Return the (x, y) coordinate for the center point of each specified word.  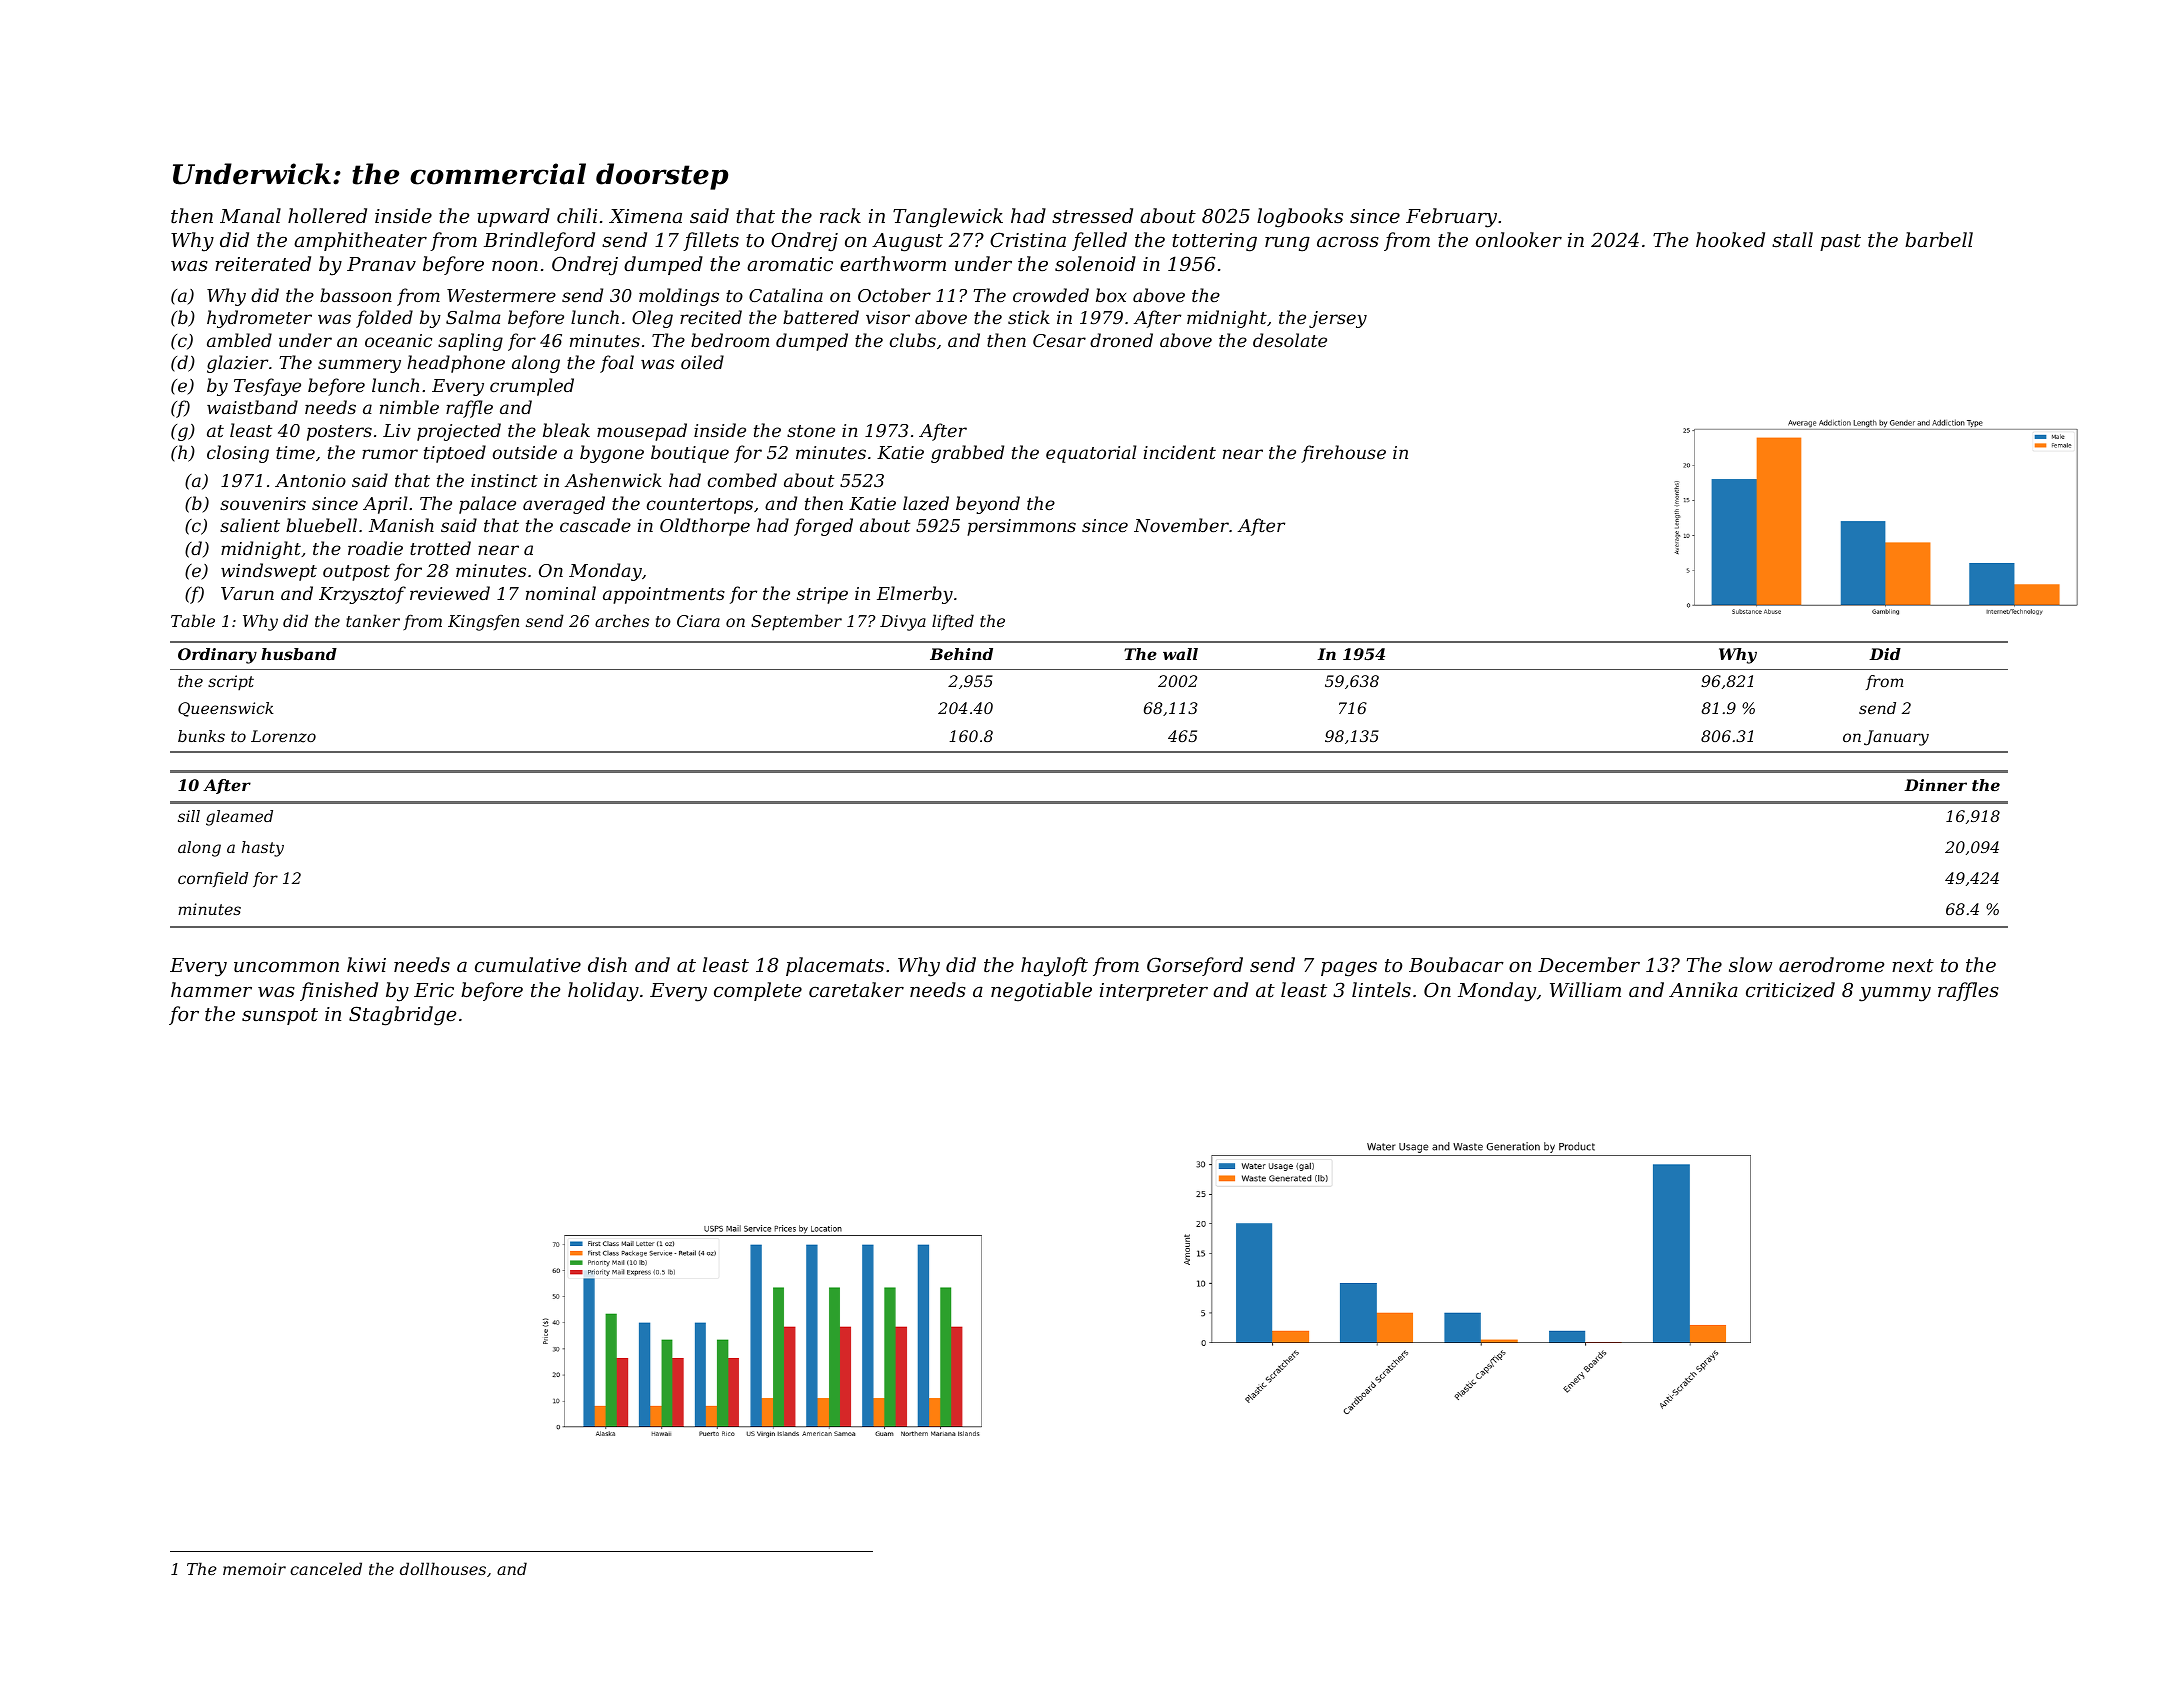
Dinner (1935, 785)
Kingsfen (483, 623)
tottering (1214, 242)
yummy (1895, 994)
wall (1180, 654)
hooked (1730, 239)
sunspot (280, 1016)
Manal (250, 215)
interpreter (1154, 992)
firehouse (1343, 454)
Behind (961, 654)
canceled (326, 1568)
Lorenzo (283, 736)
